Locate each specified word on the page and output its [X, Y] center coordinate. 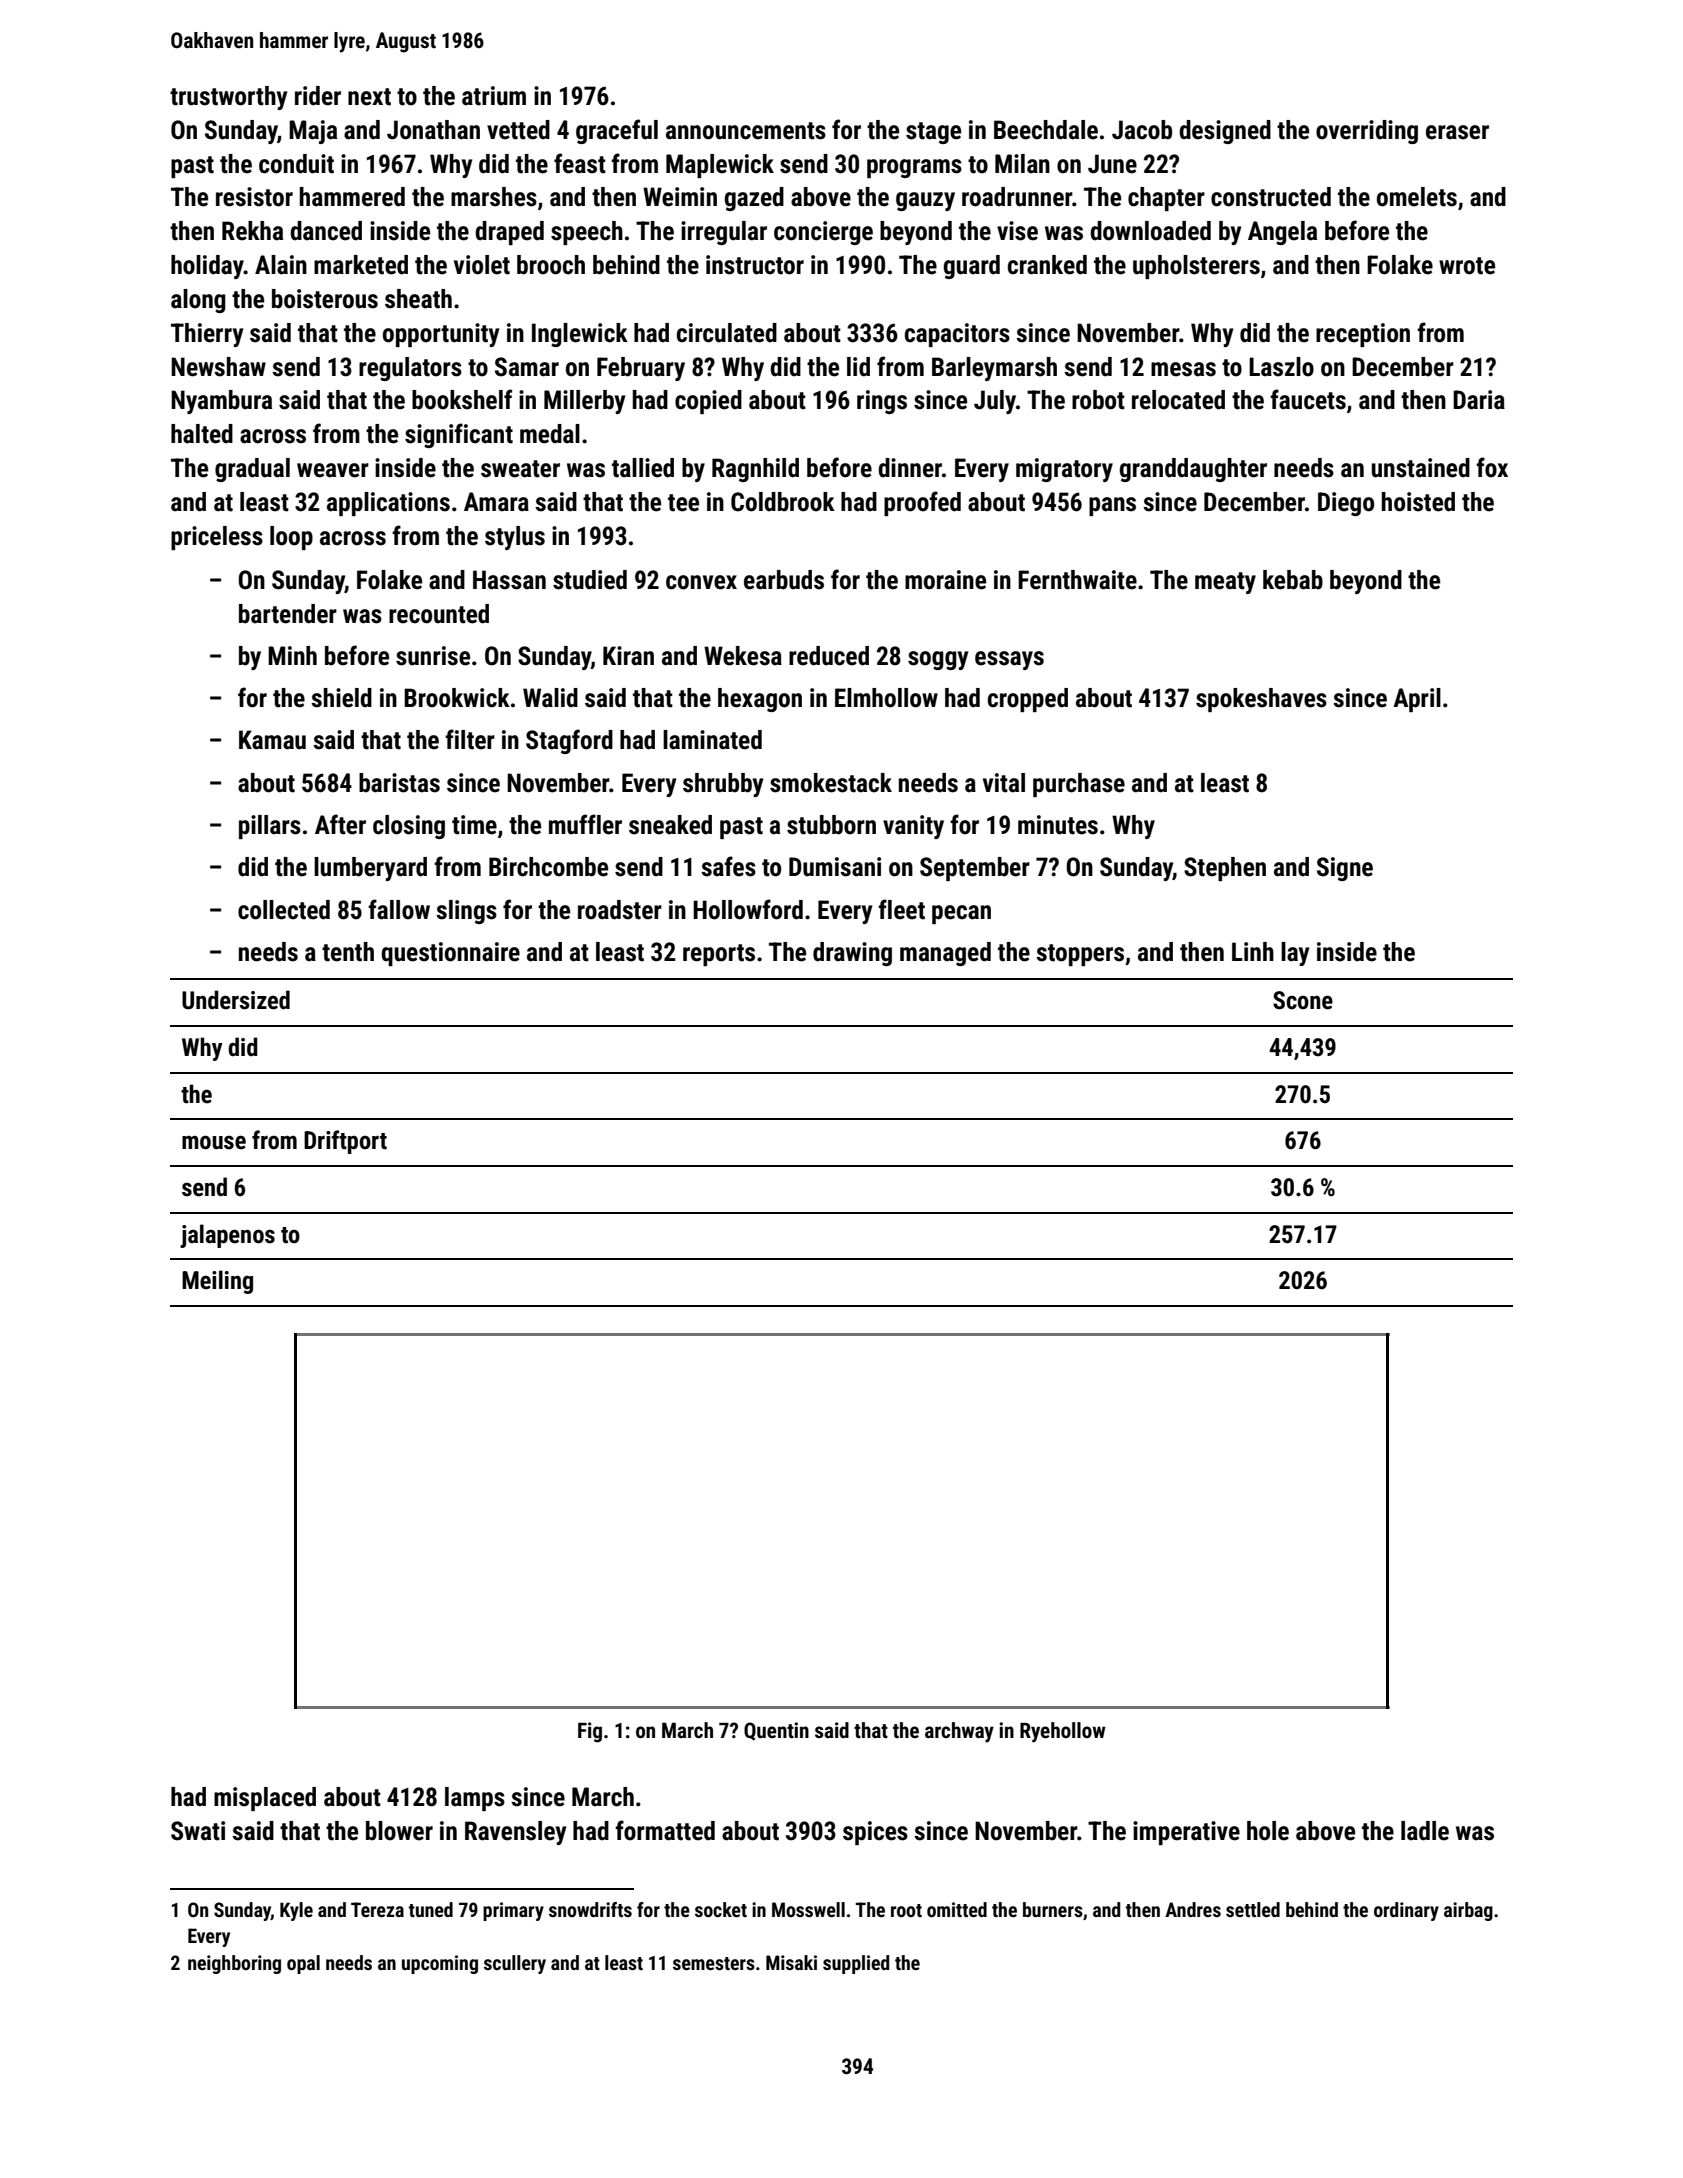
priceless [217, 538]
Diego [1346, 504]
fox [1492, 467]
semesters [714, 1963]
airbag [1468, 1911]
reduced [829, 656]
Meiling [217, 1282]
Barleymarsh [994, 369]
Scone [1303, 1000]
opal [303, 1964]
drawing [852, 954]
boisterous [325, 299]
